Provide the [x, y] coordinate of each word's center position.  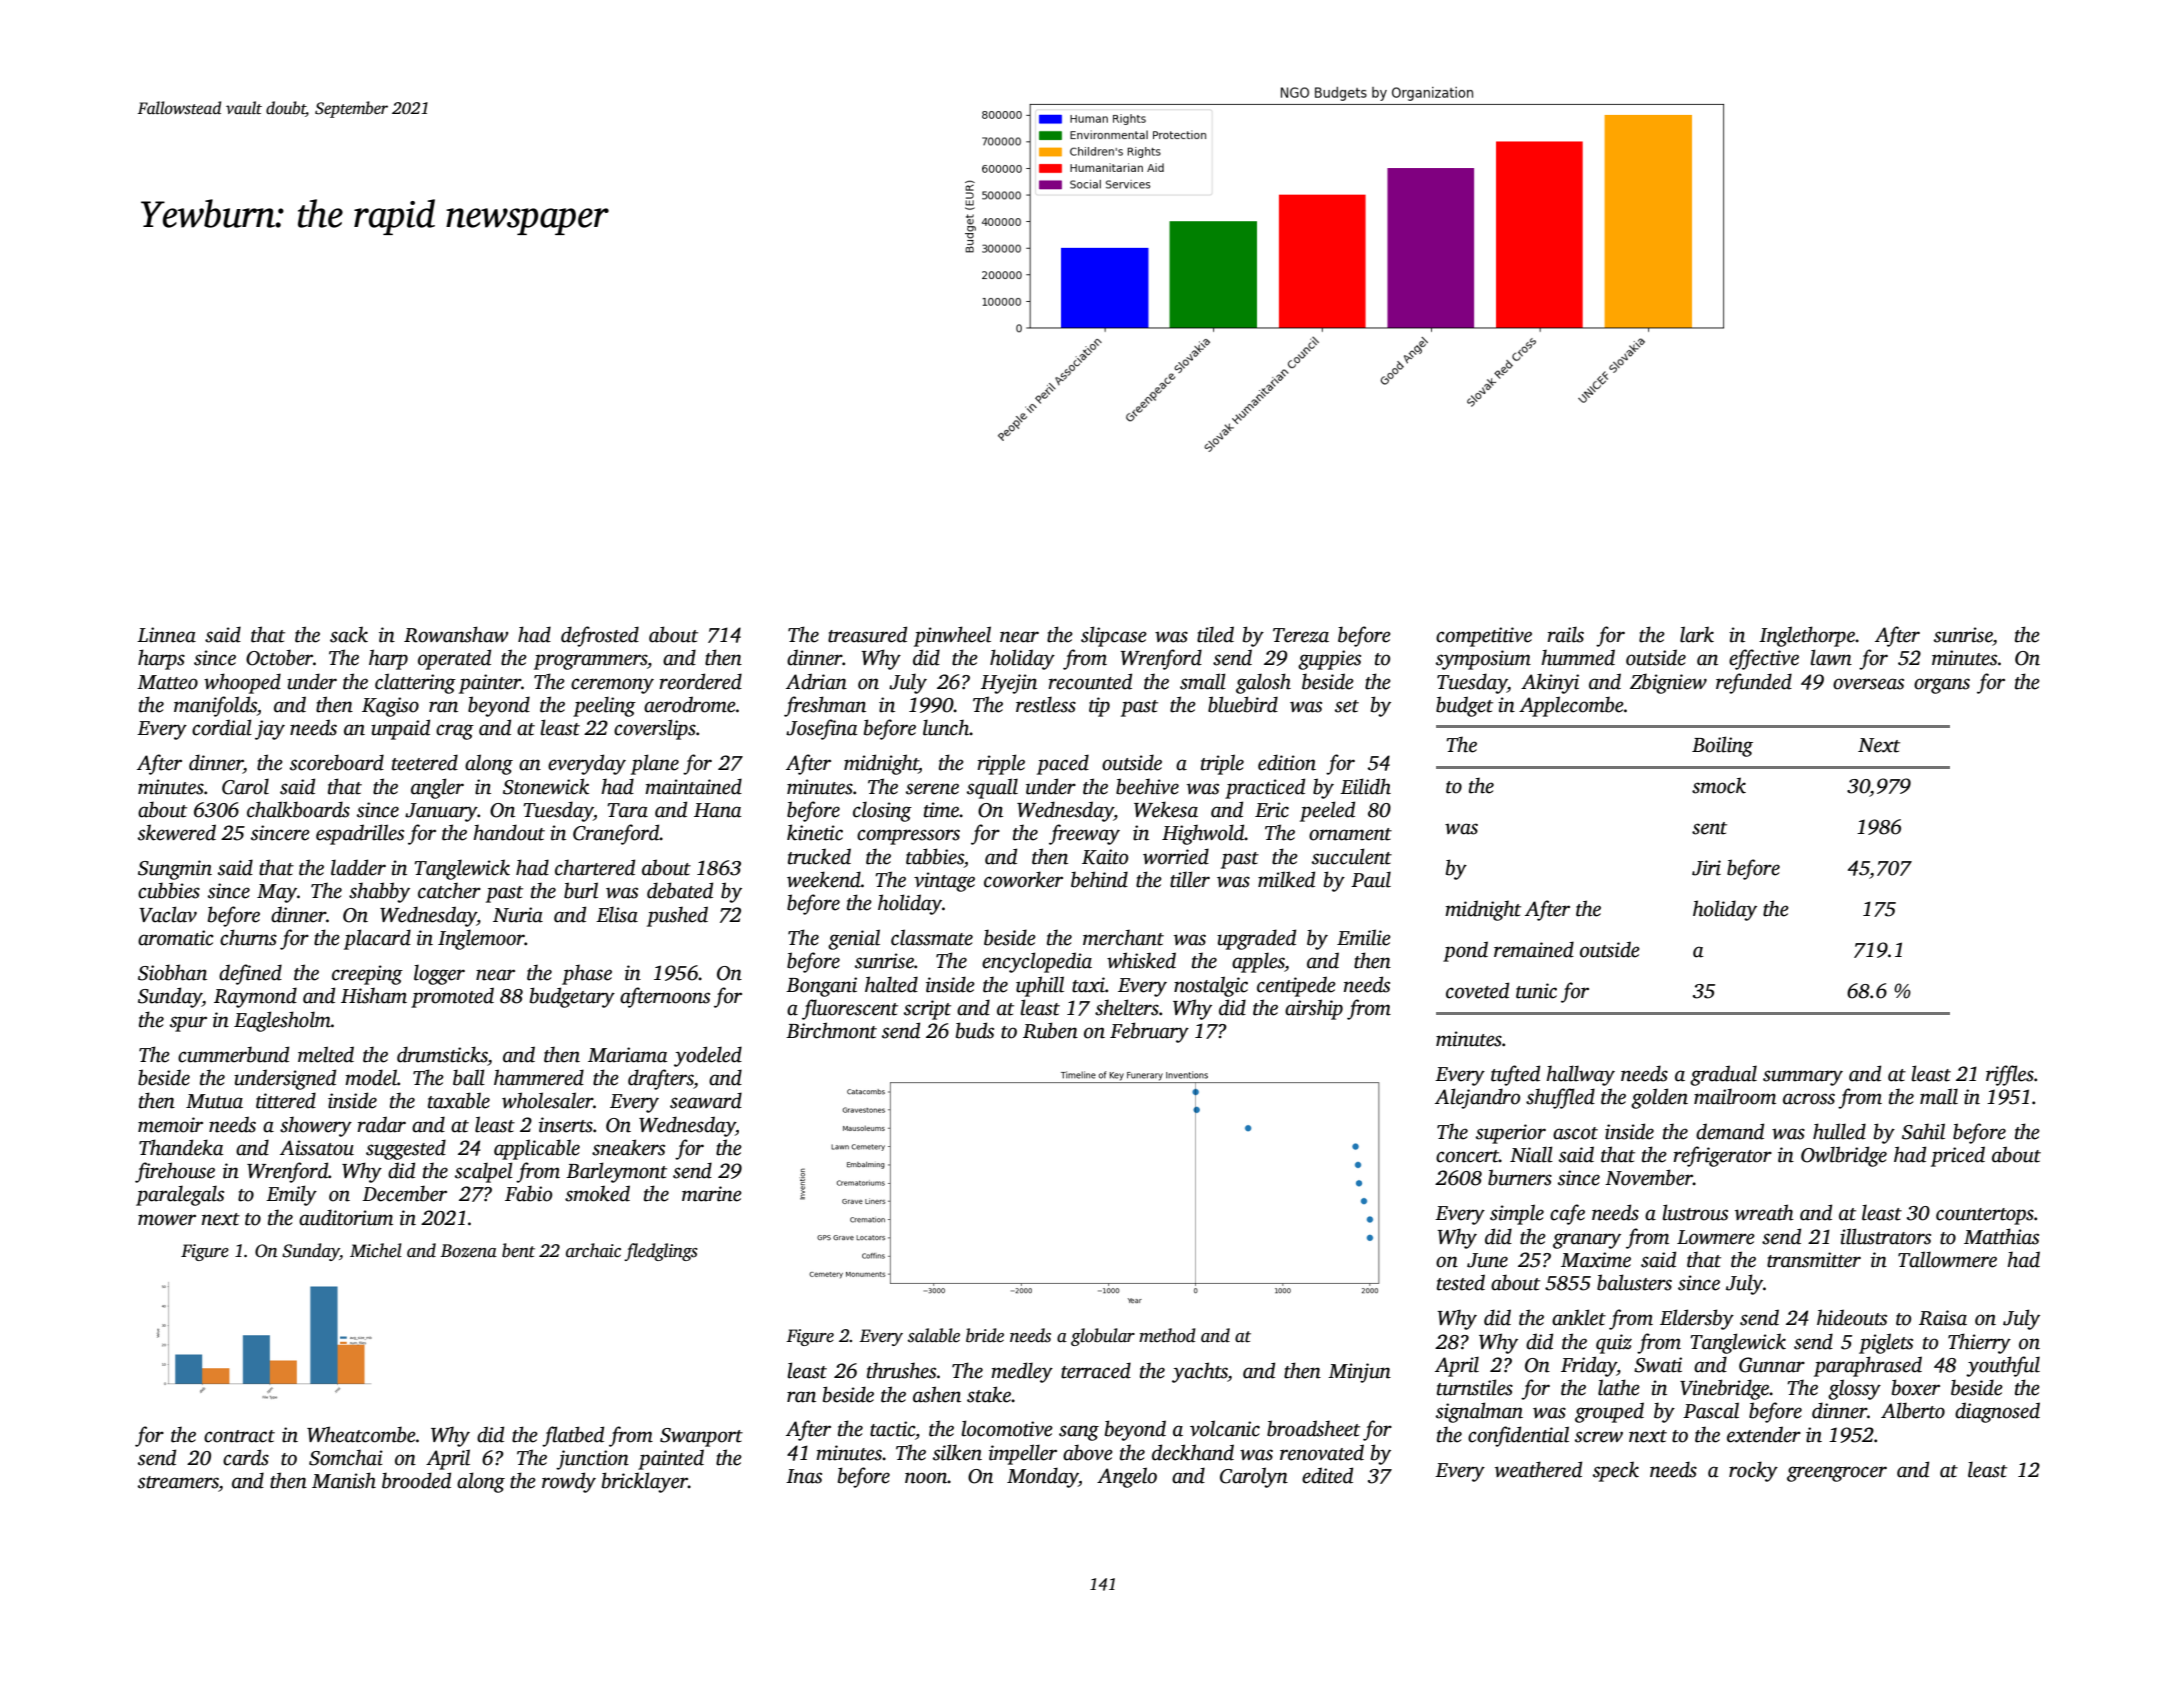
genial [854, 939]
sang [1079, 1433]
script [927, 1010]
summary [1803, 1078]
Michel [376, 1250]
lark [1697, 634]
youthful [2003, 1366]
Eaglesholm [282, 1021]
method [1167, 1335]
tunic [1536, 991]
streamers [178, 1482]
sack [349, 634]
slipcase [1114, 636]
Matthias [2001, 1236]
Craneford [616, 834]
